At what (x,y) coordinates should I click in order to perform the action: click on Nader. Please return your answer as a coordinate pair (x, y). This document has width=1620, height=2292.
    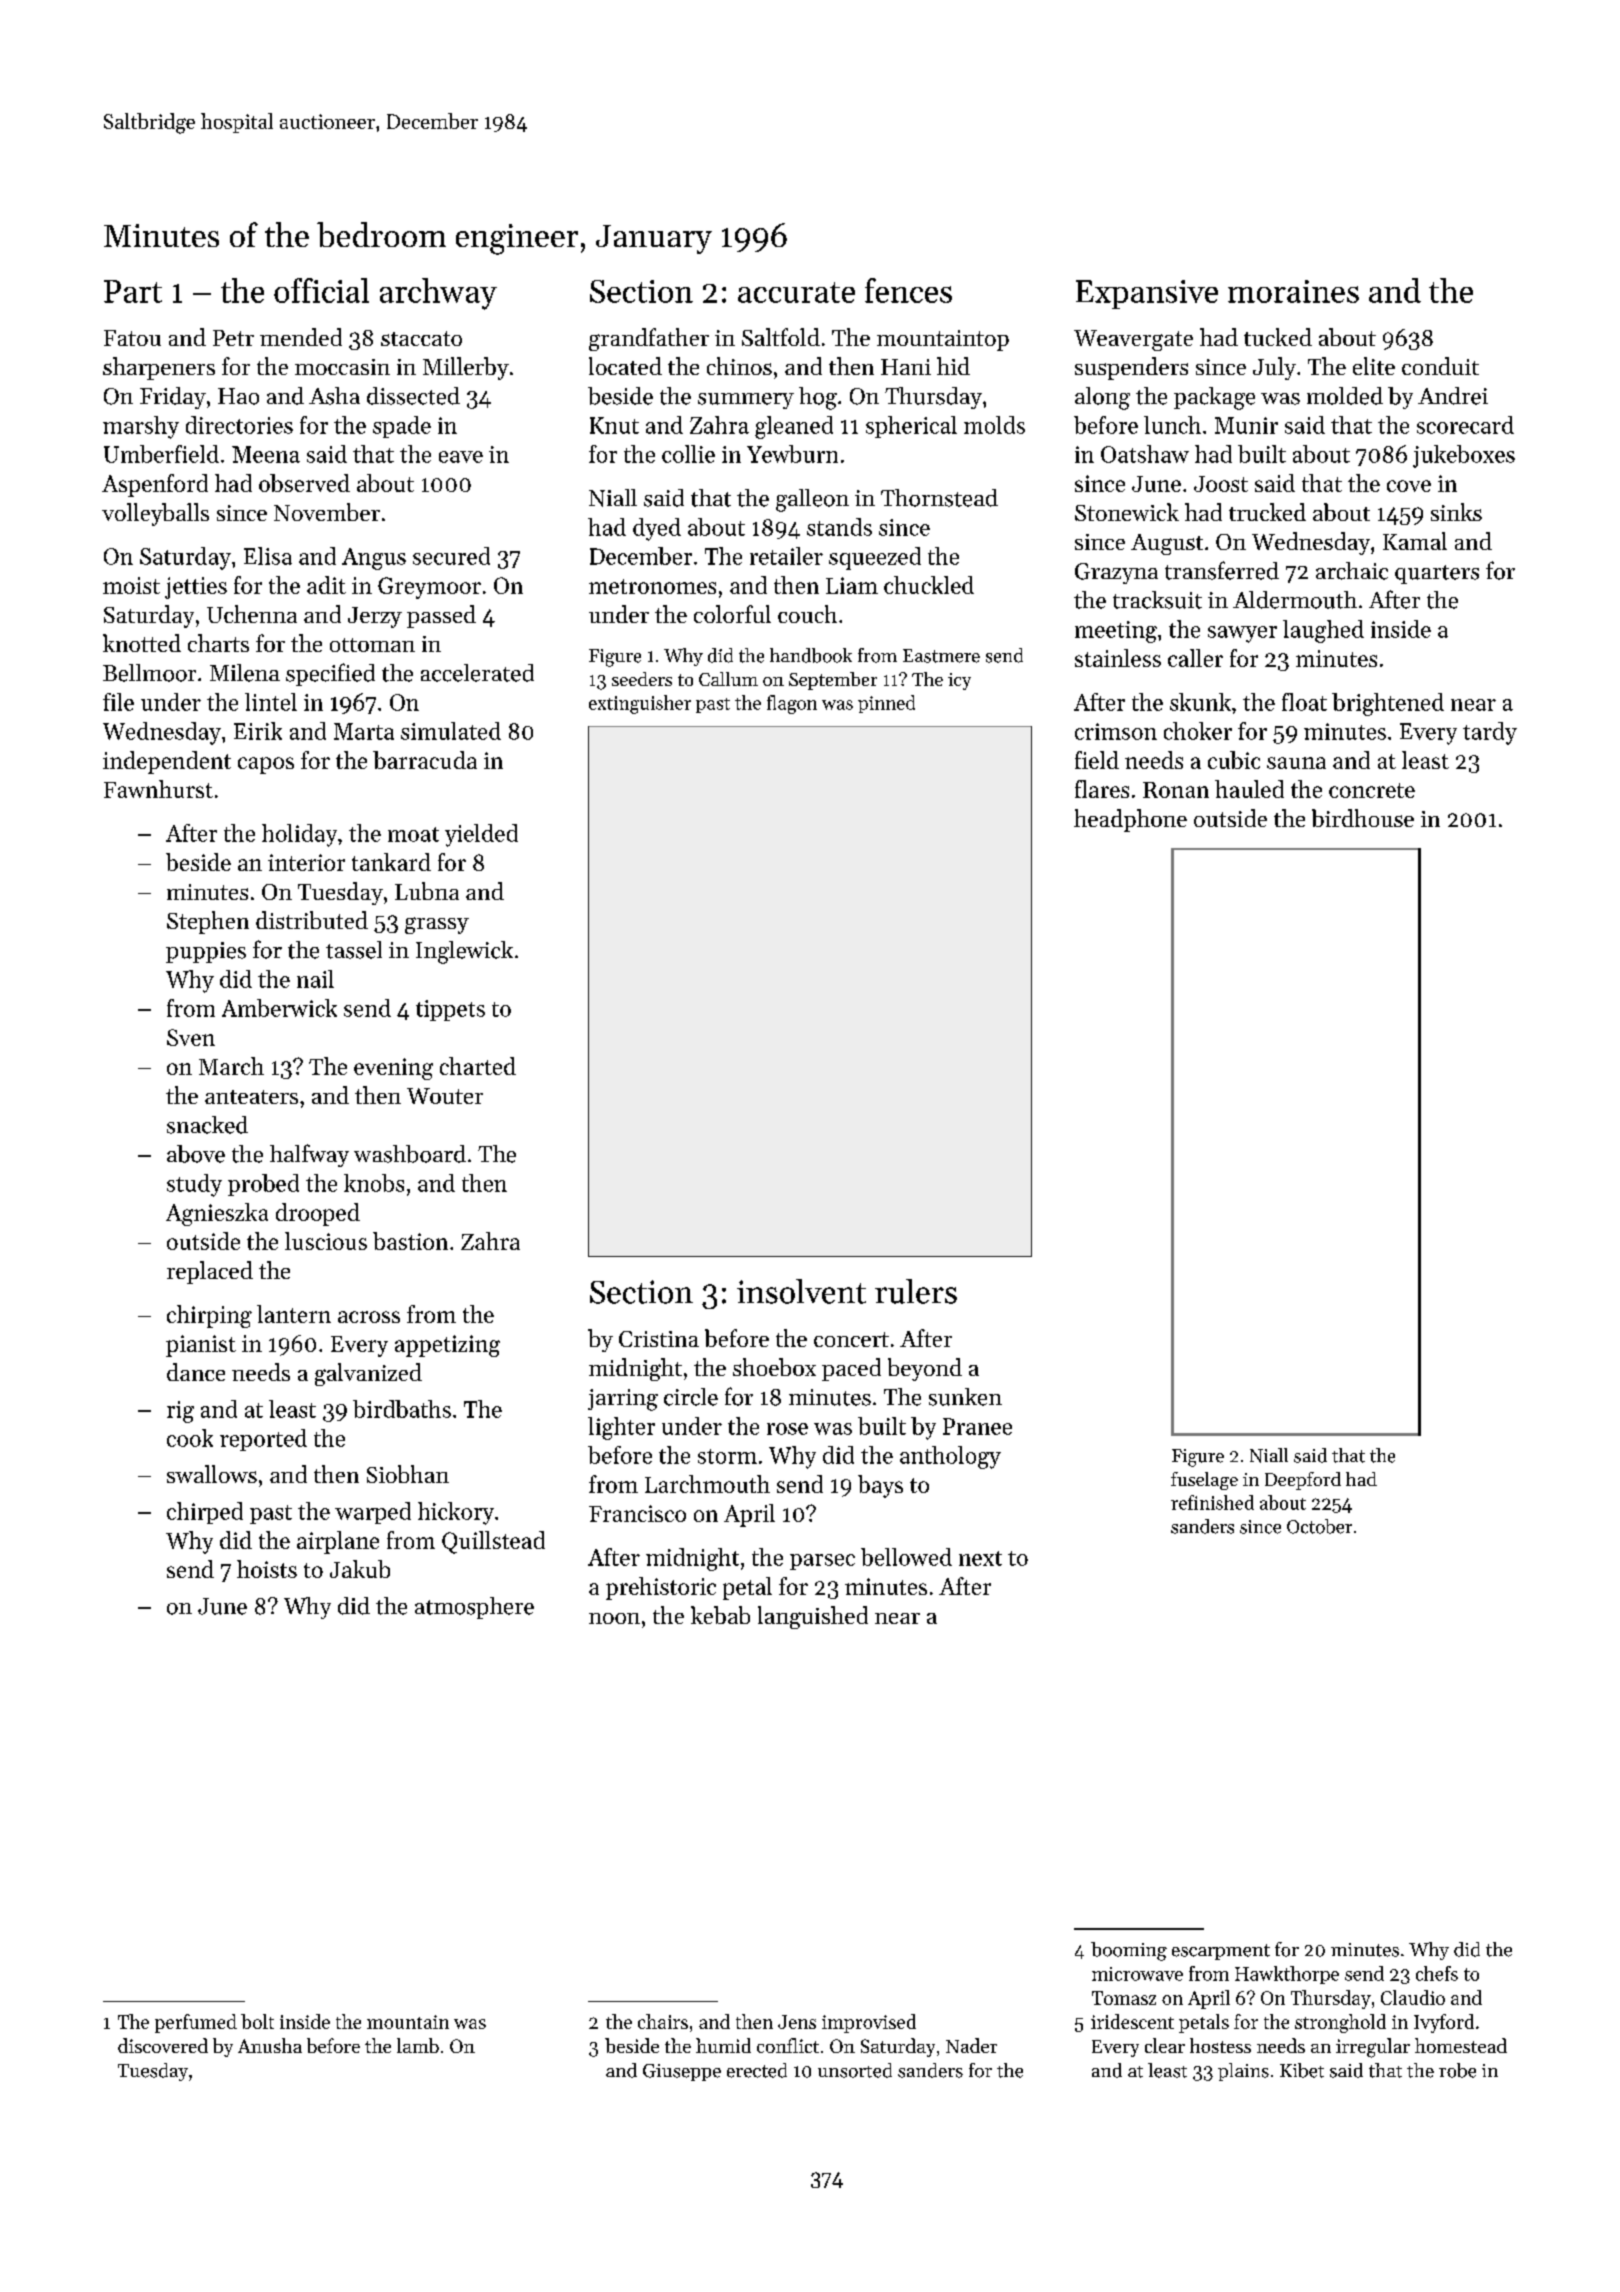
    Looking at the image, I should click on (971, 2045).
